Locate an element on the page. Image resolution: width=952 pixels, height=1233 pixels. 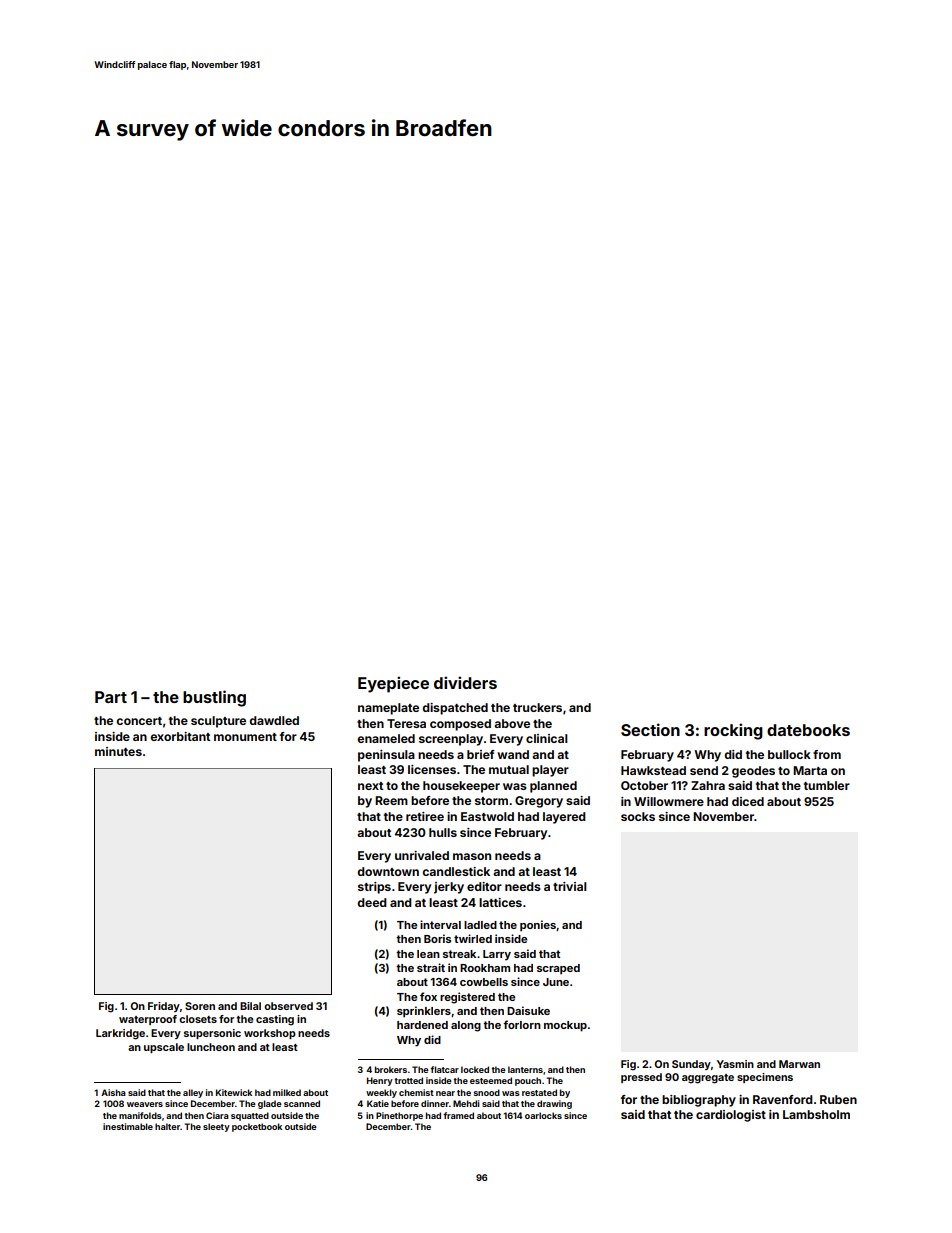
truckers is located at coordinates (537, 707).
